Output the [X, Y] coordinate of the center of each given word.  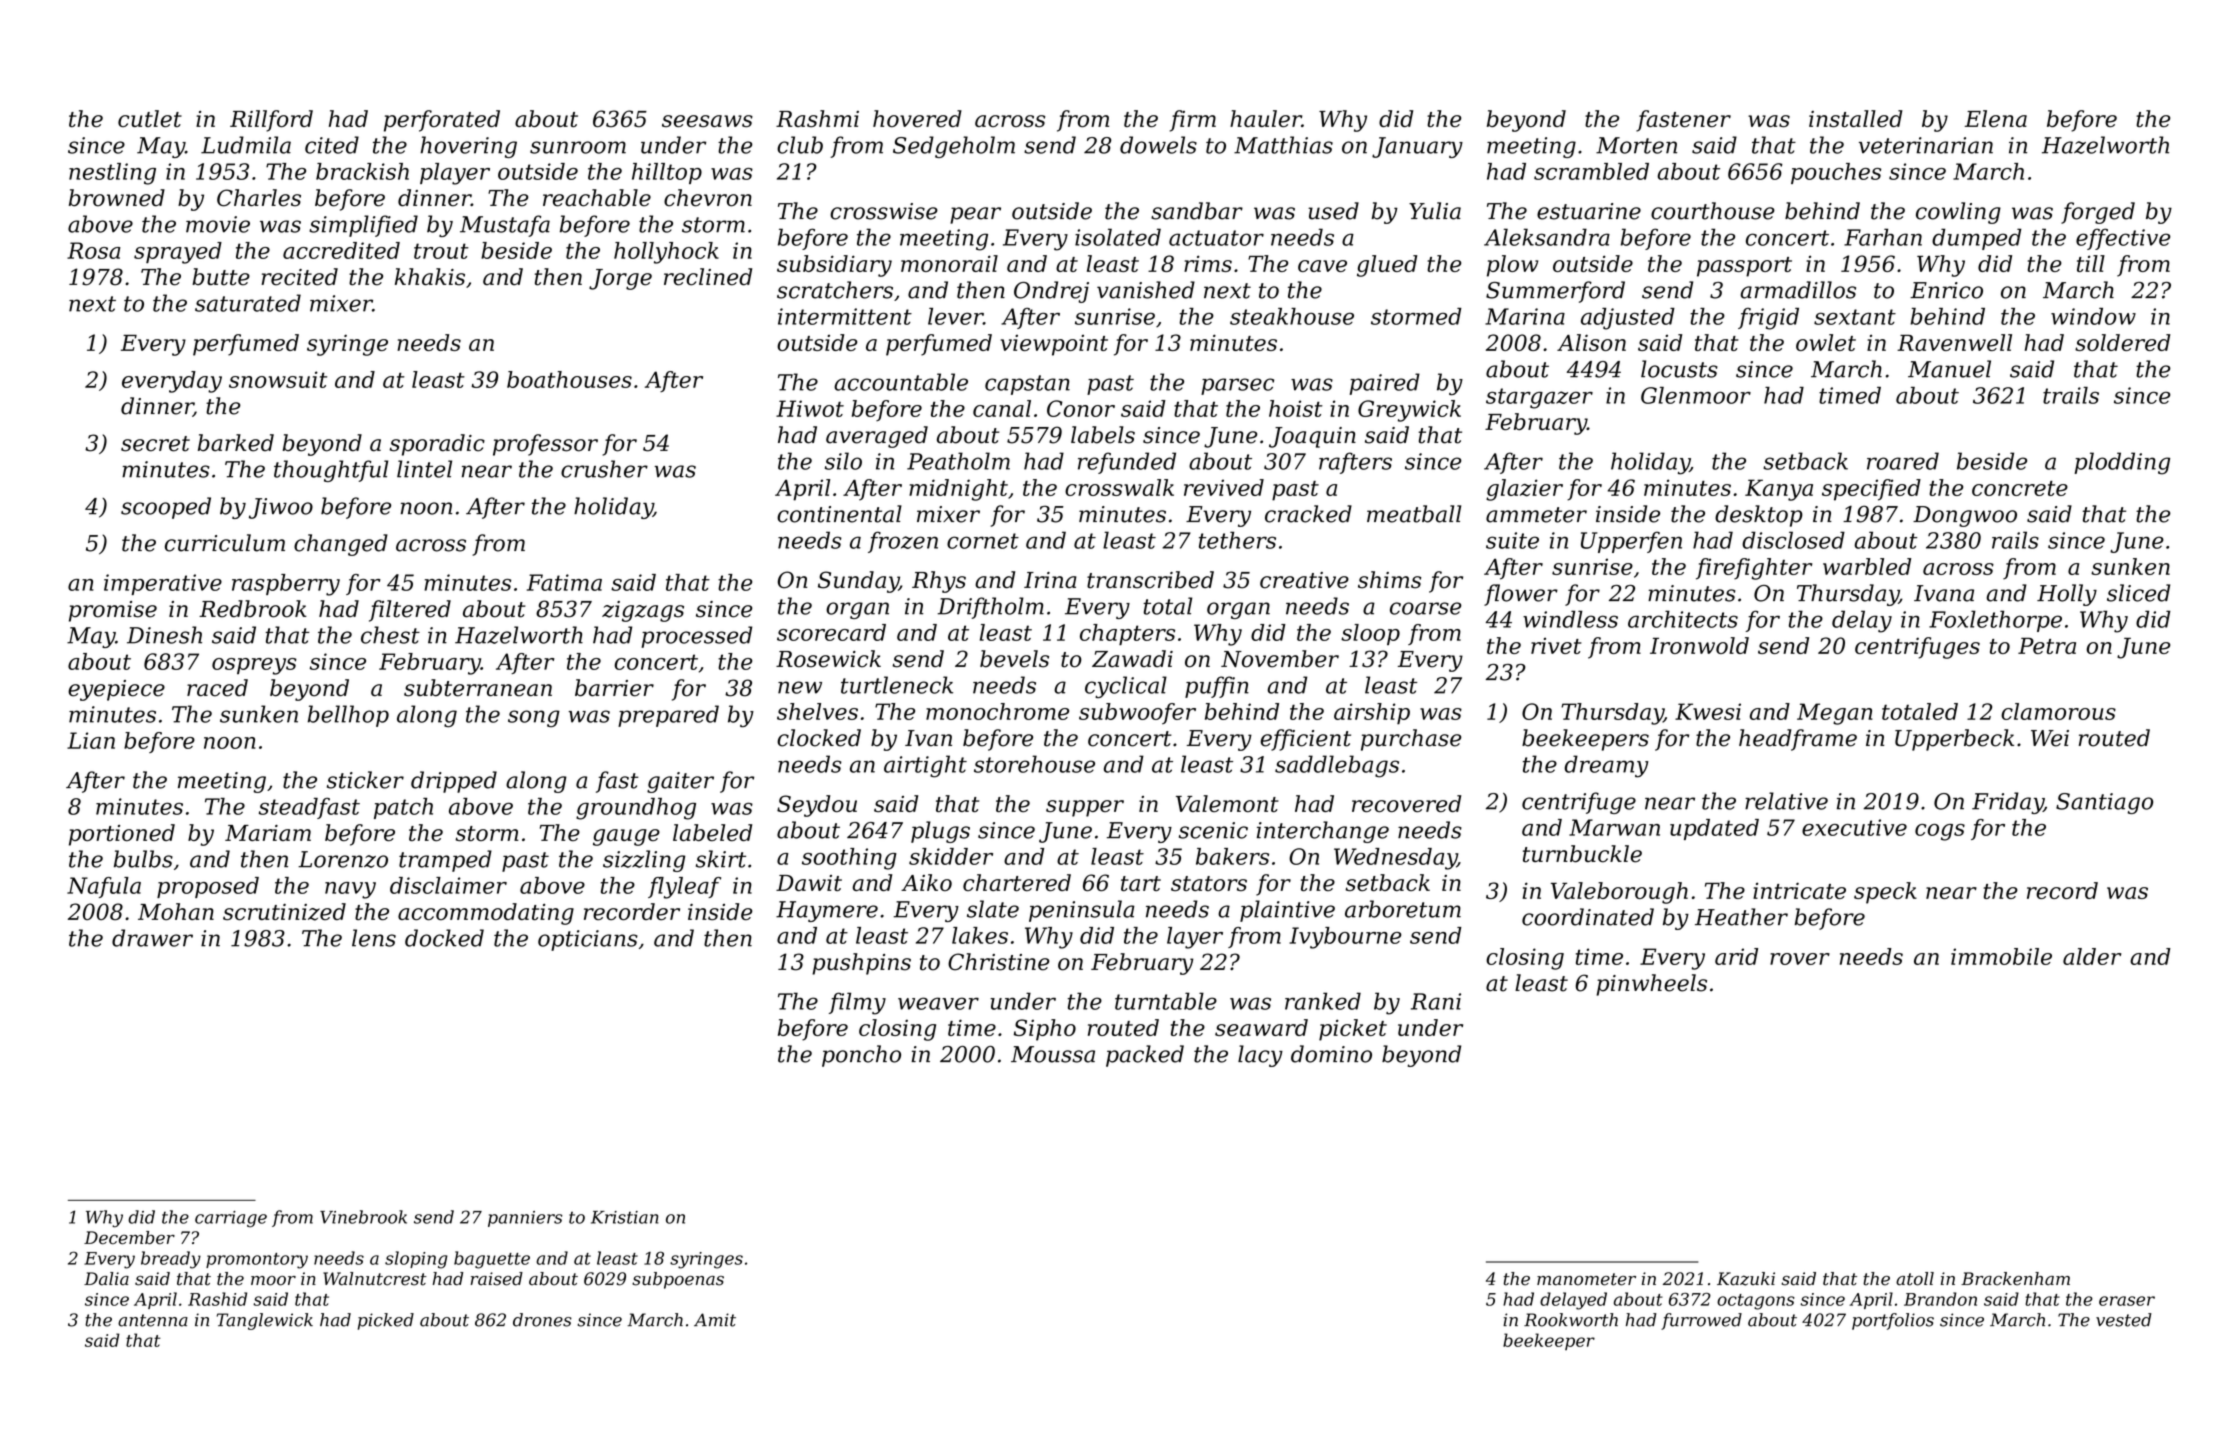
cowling [1958, 213]
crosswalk [1119, 487]
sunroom [578, 147]
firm [1193, 121]
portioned [122, 835]
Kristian [625, 1217]
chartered [1017, 882]
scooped [166, 508]
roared [1903, 461]
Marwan [1614, 827]
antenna [153, 1320]
